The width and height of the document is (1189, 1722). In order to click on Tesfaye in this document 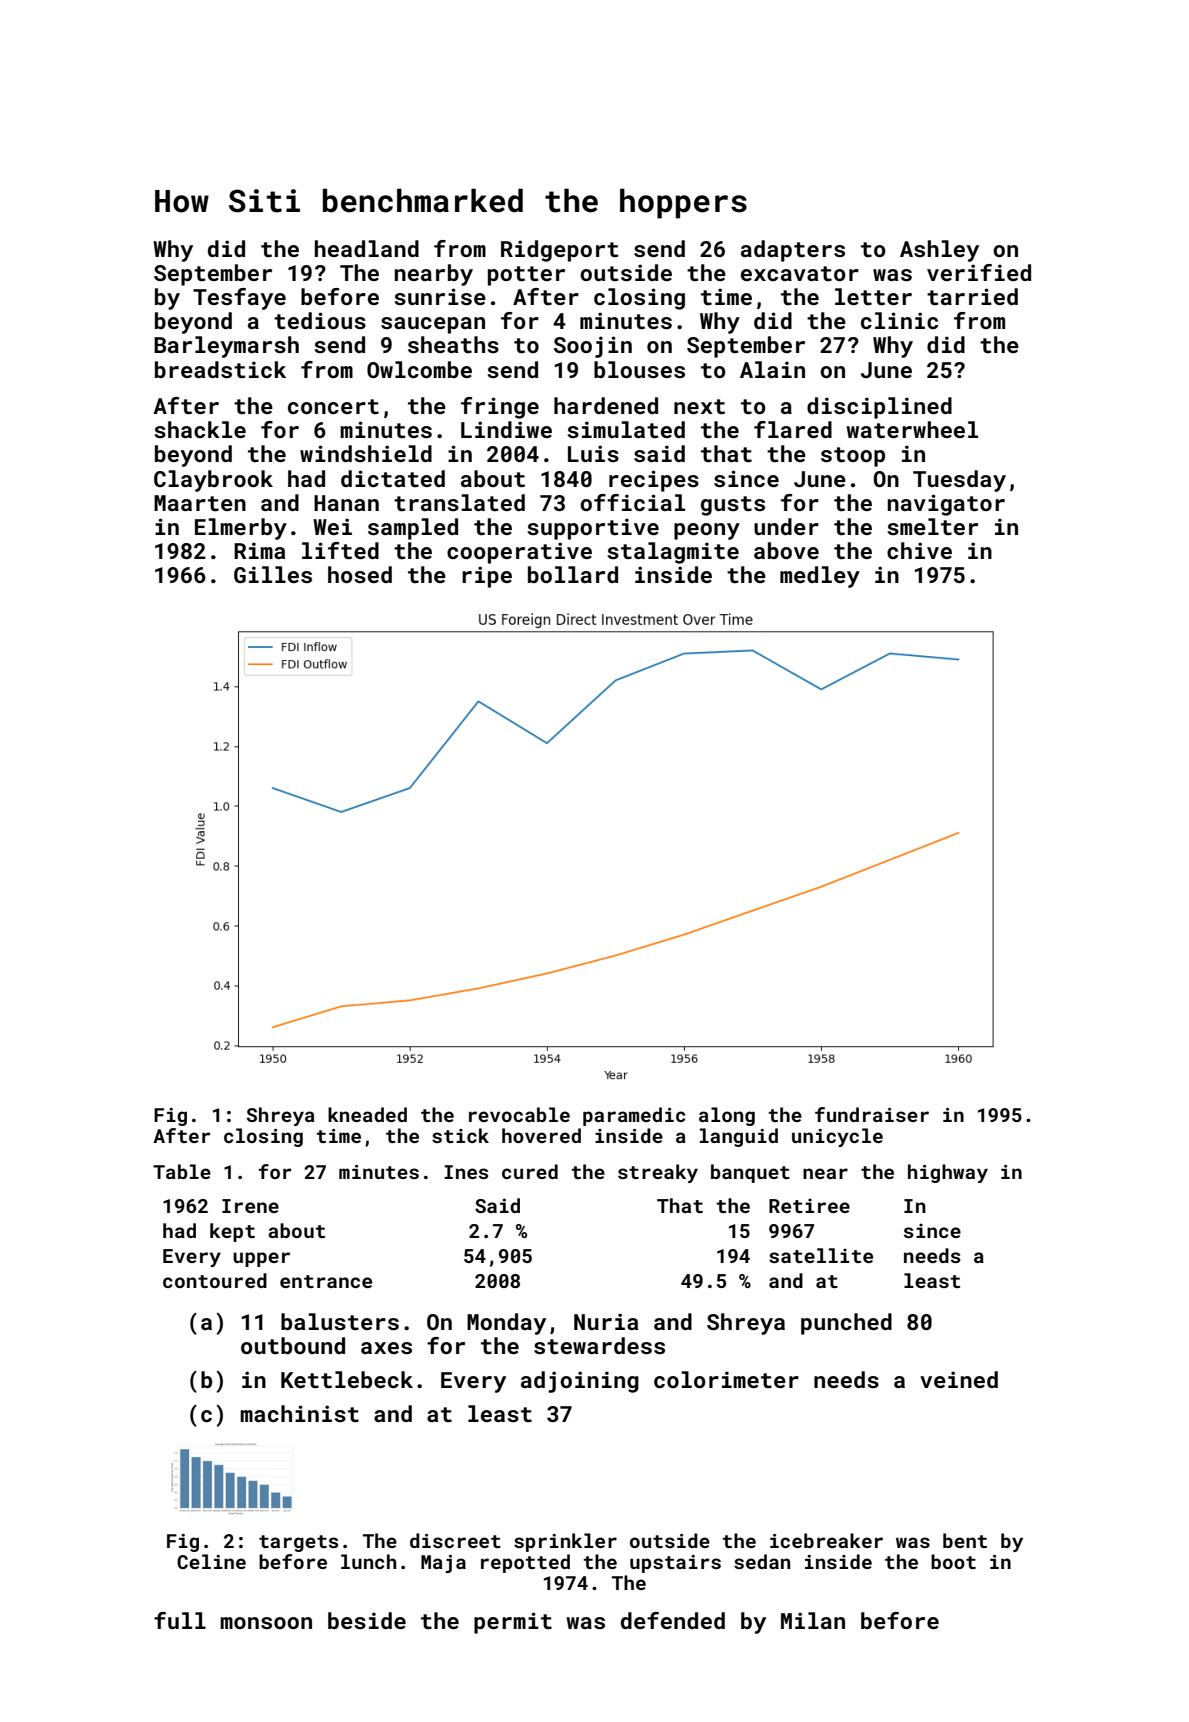, I will do `click(239, 299)`.
